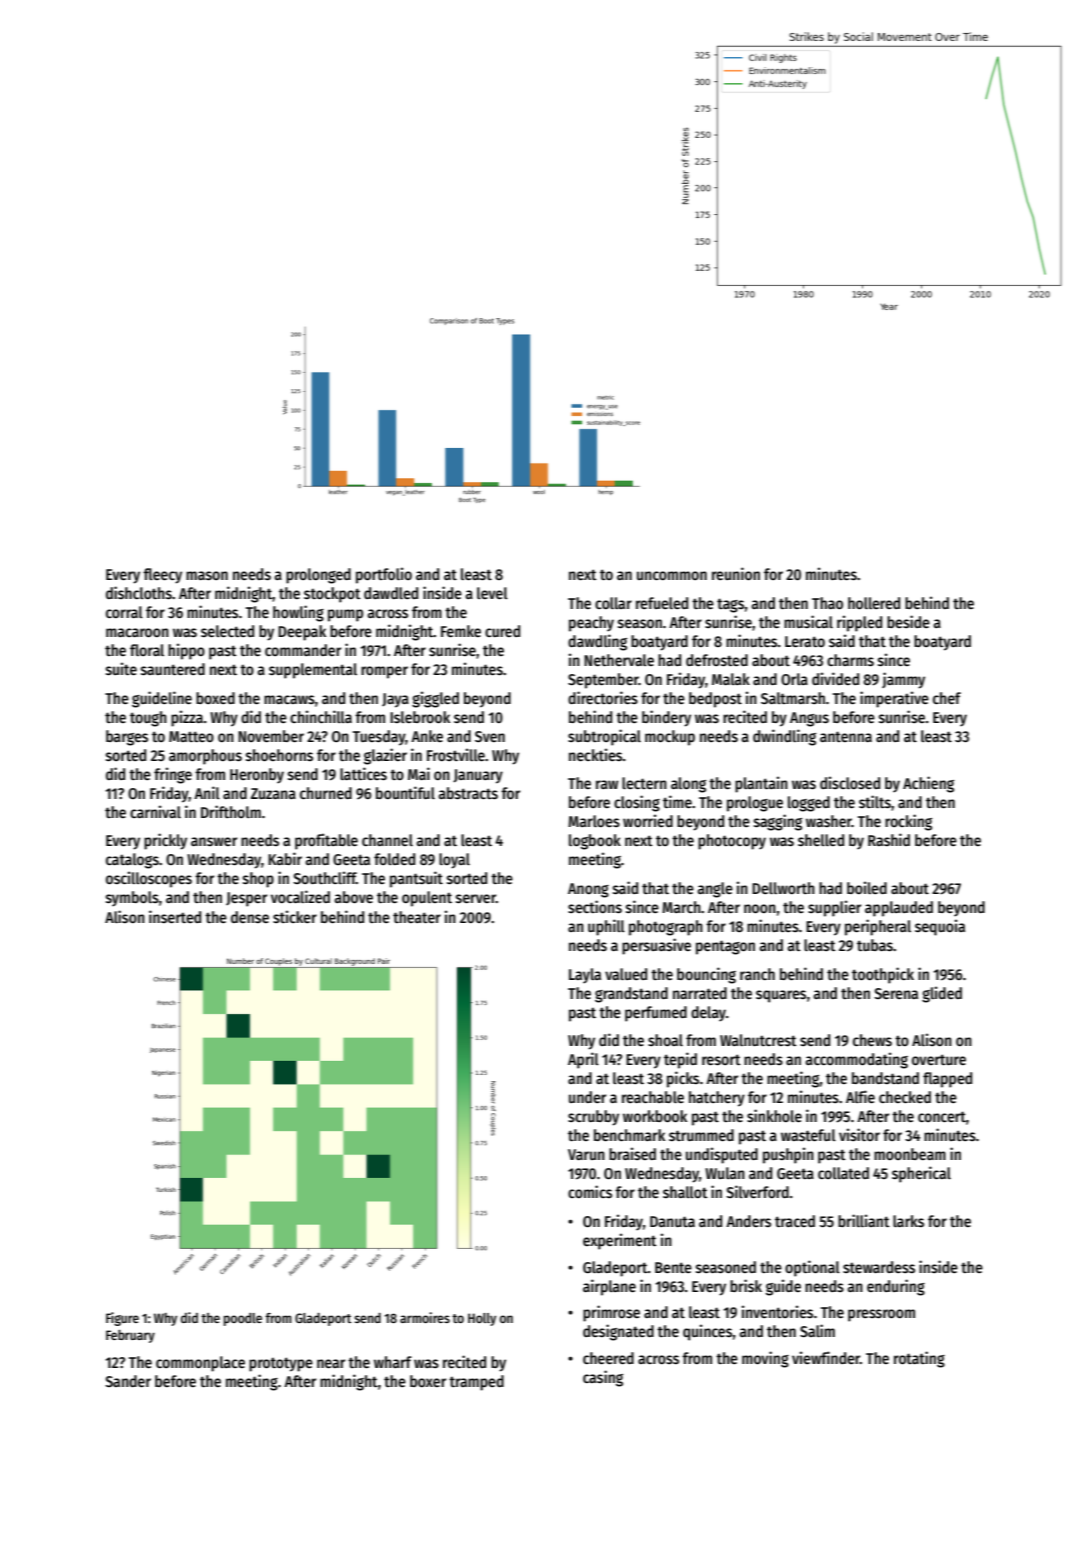 This page has height=1545, width=1092. Describe the element at coordinates (586, 1154) in the page. I see `Varun` at that location.
